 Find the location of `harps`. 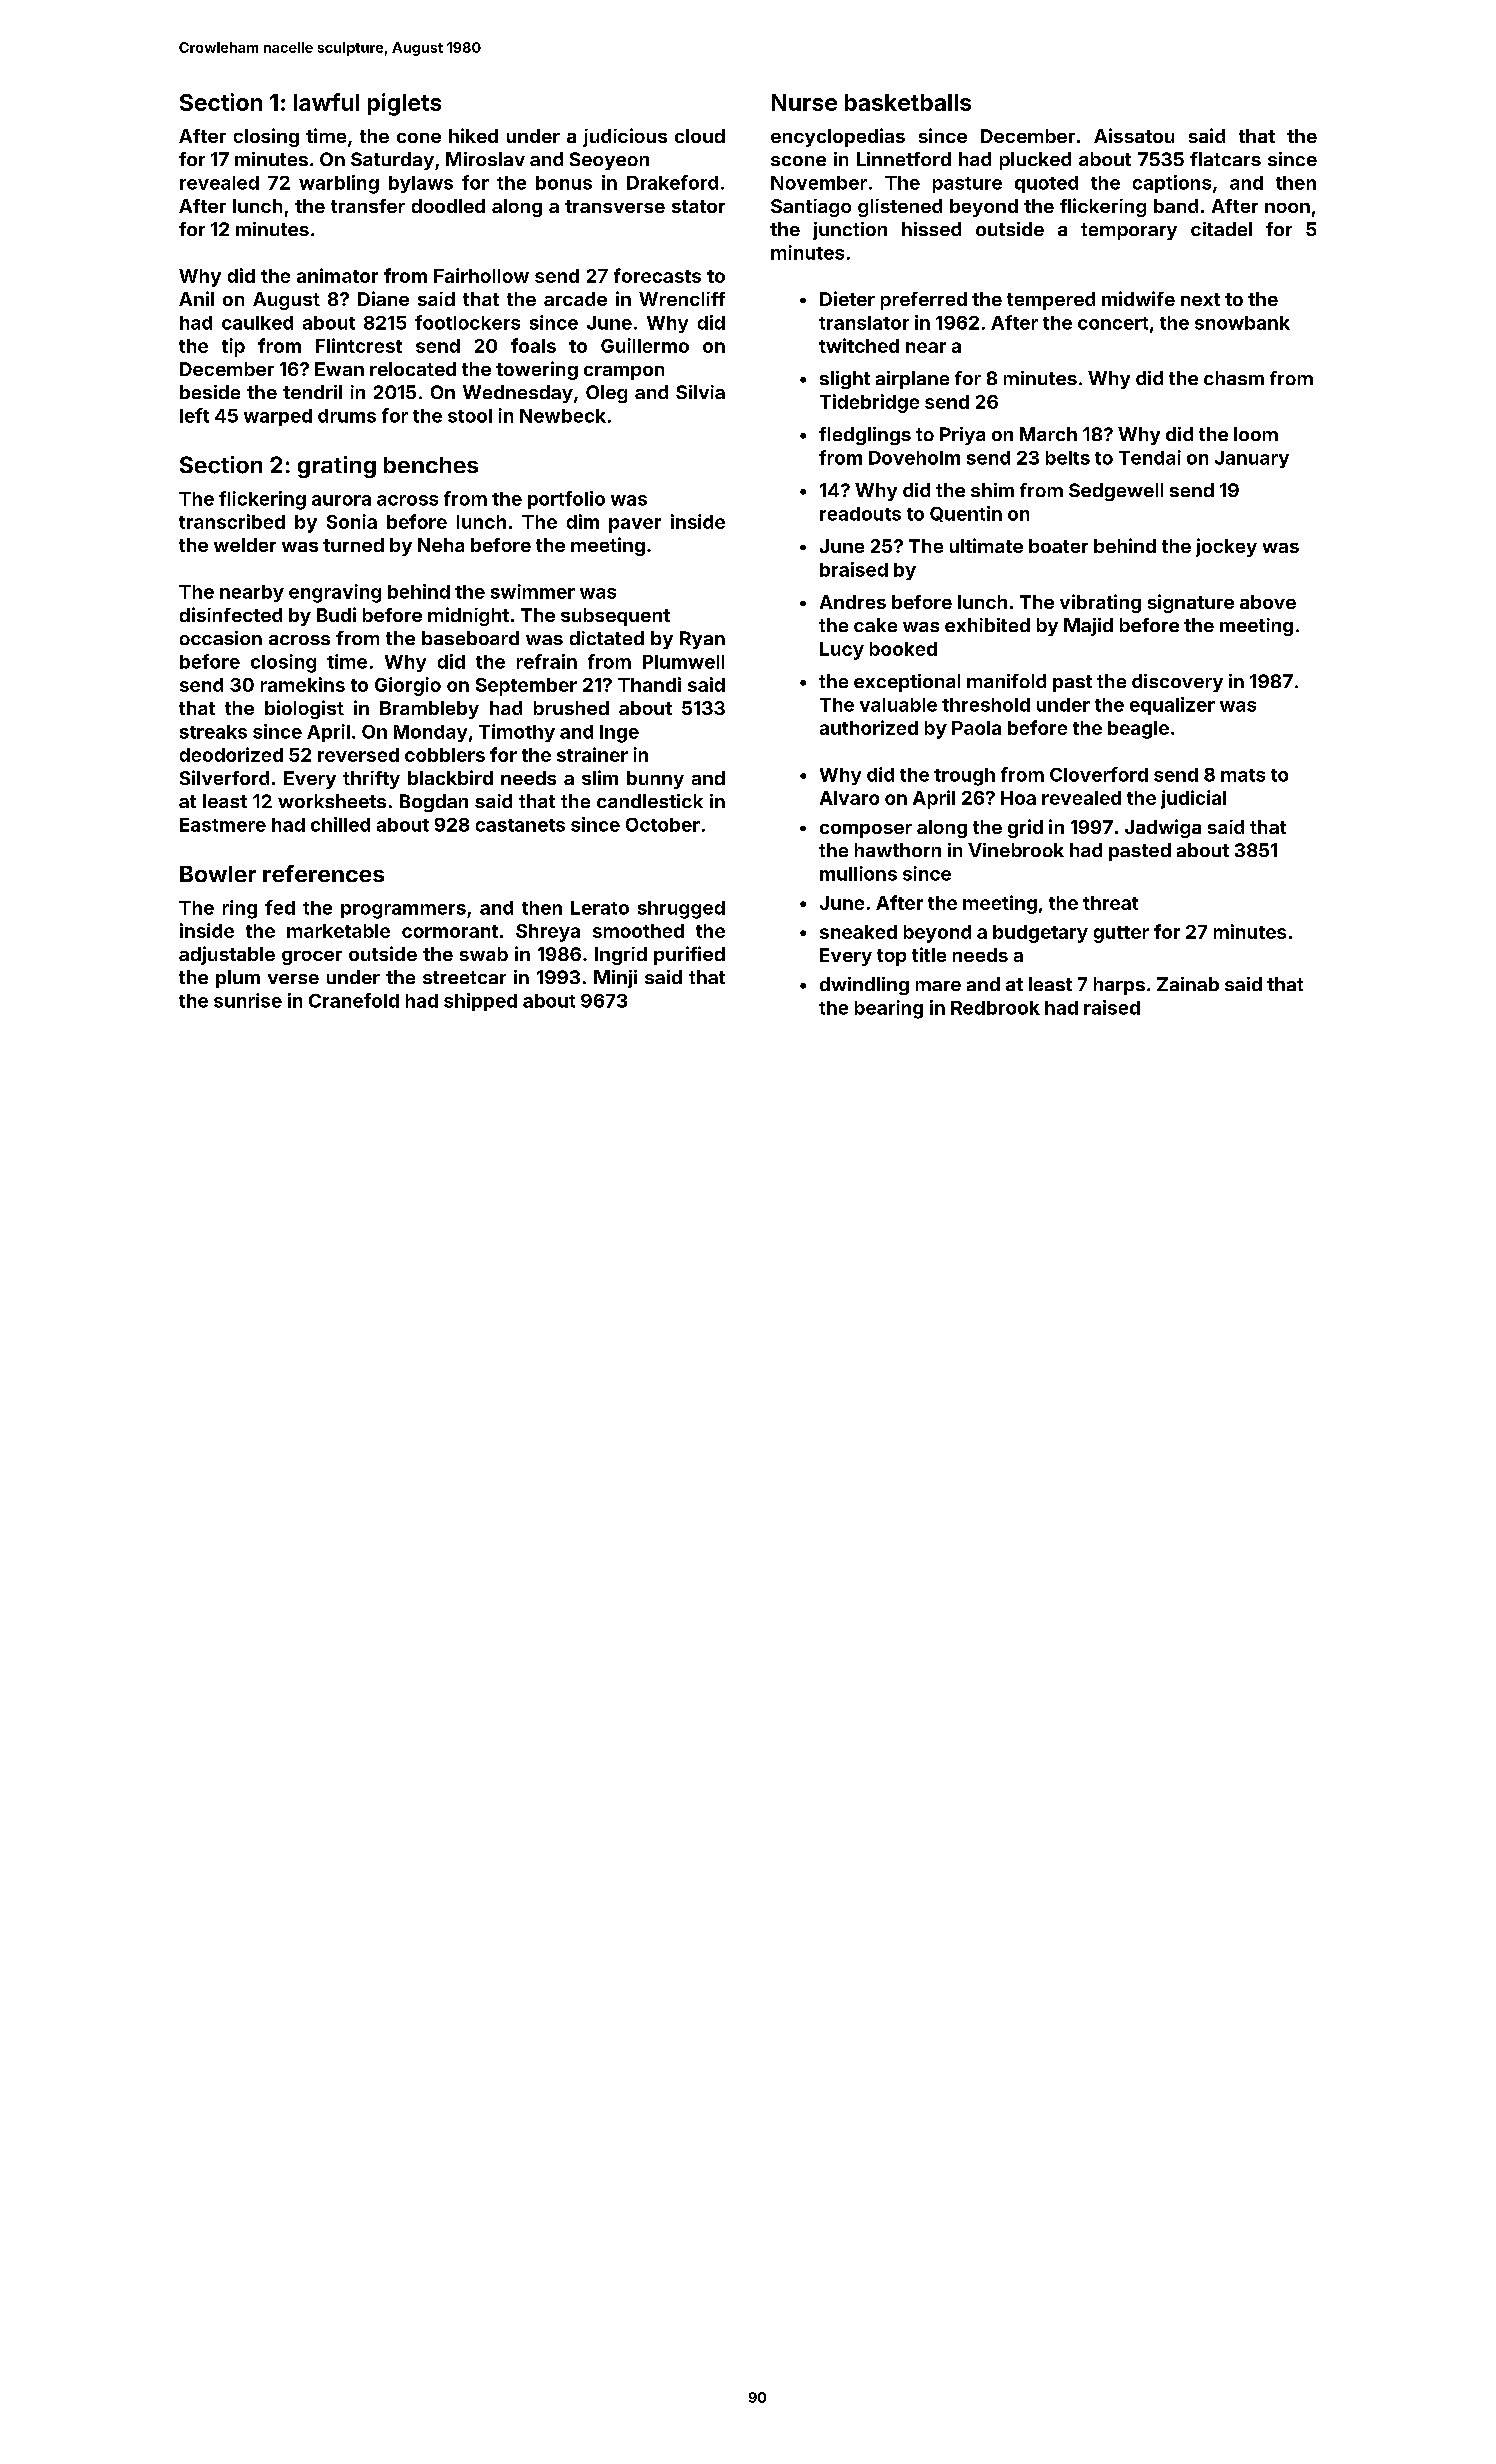

harps is located at coordinates (1119, 986).
